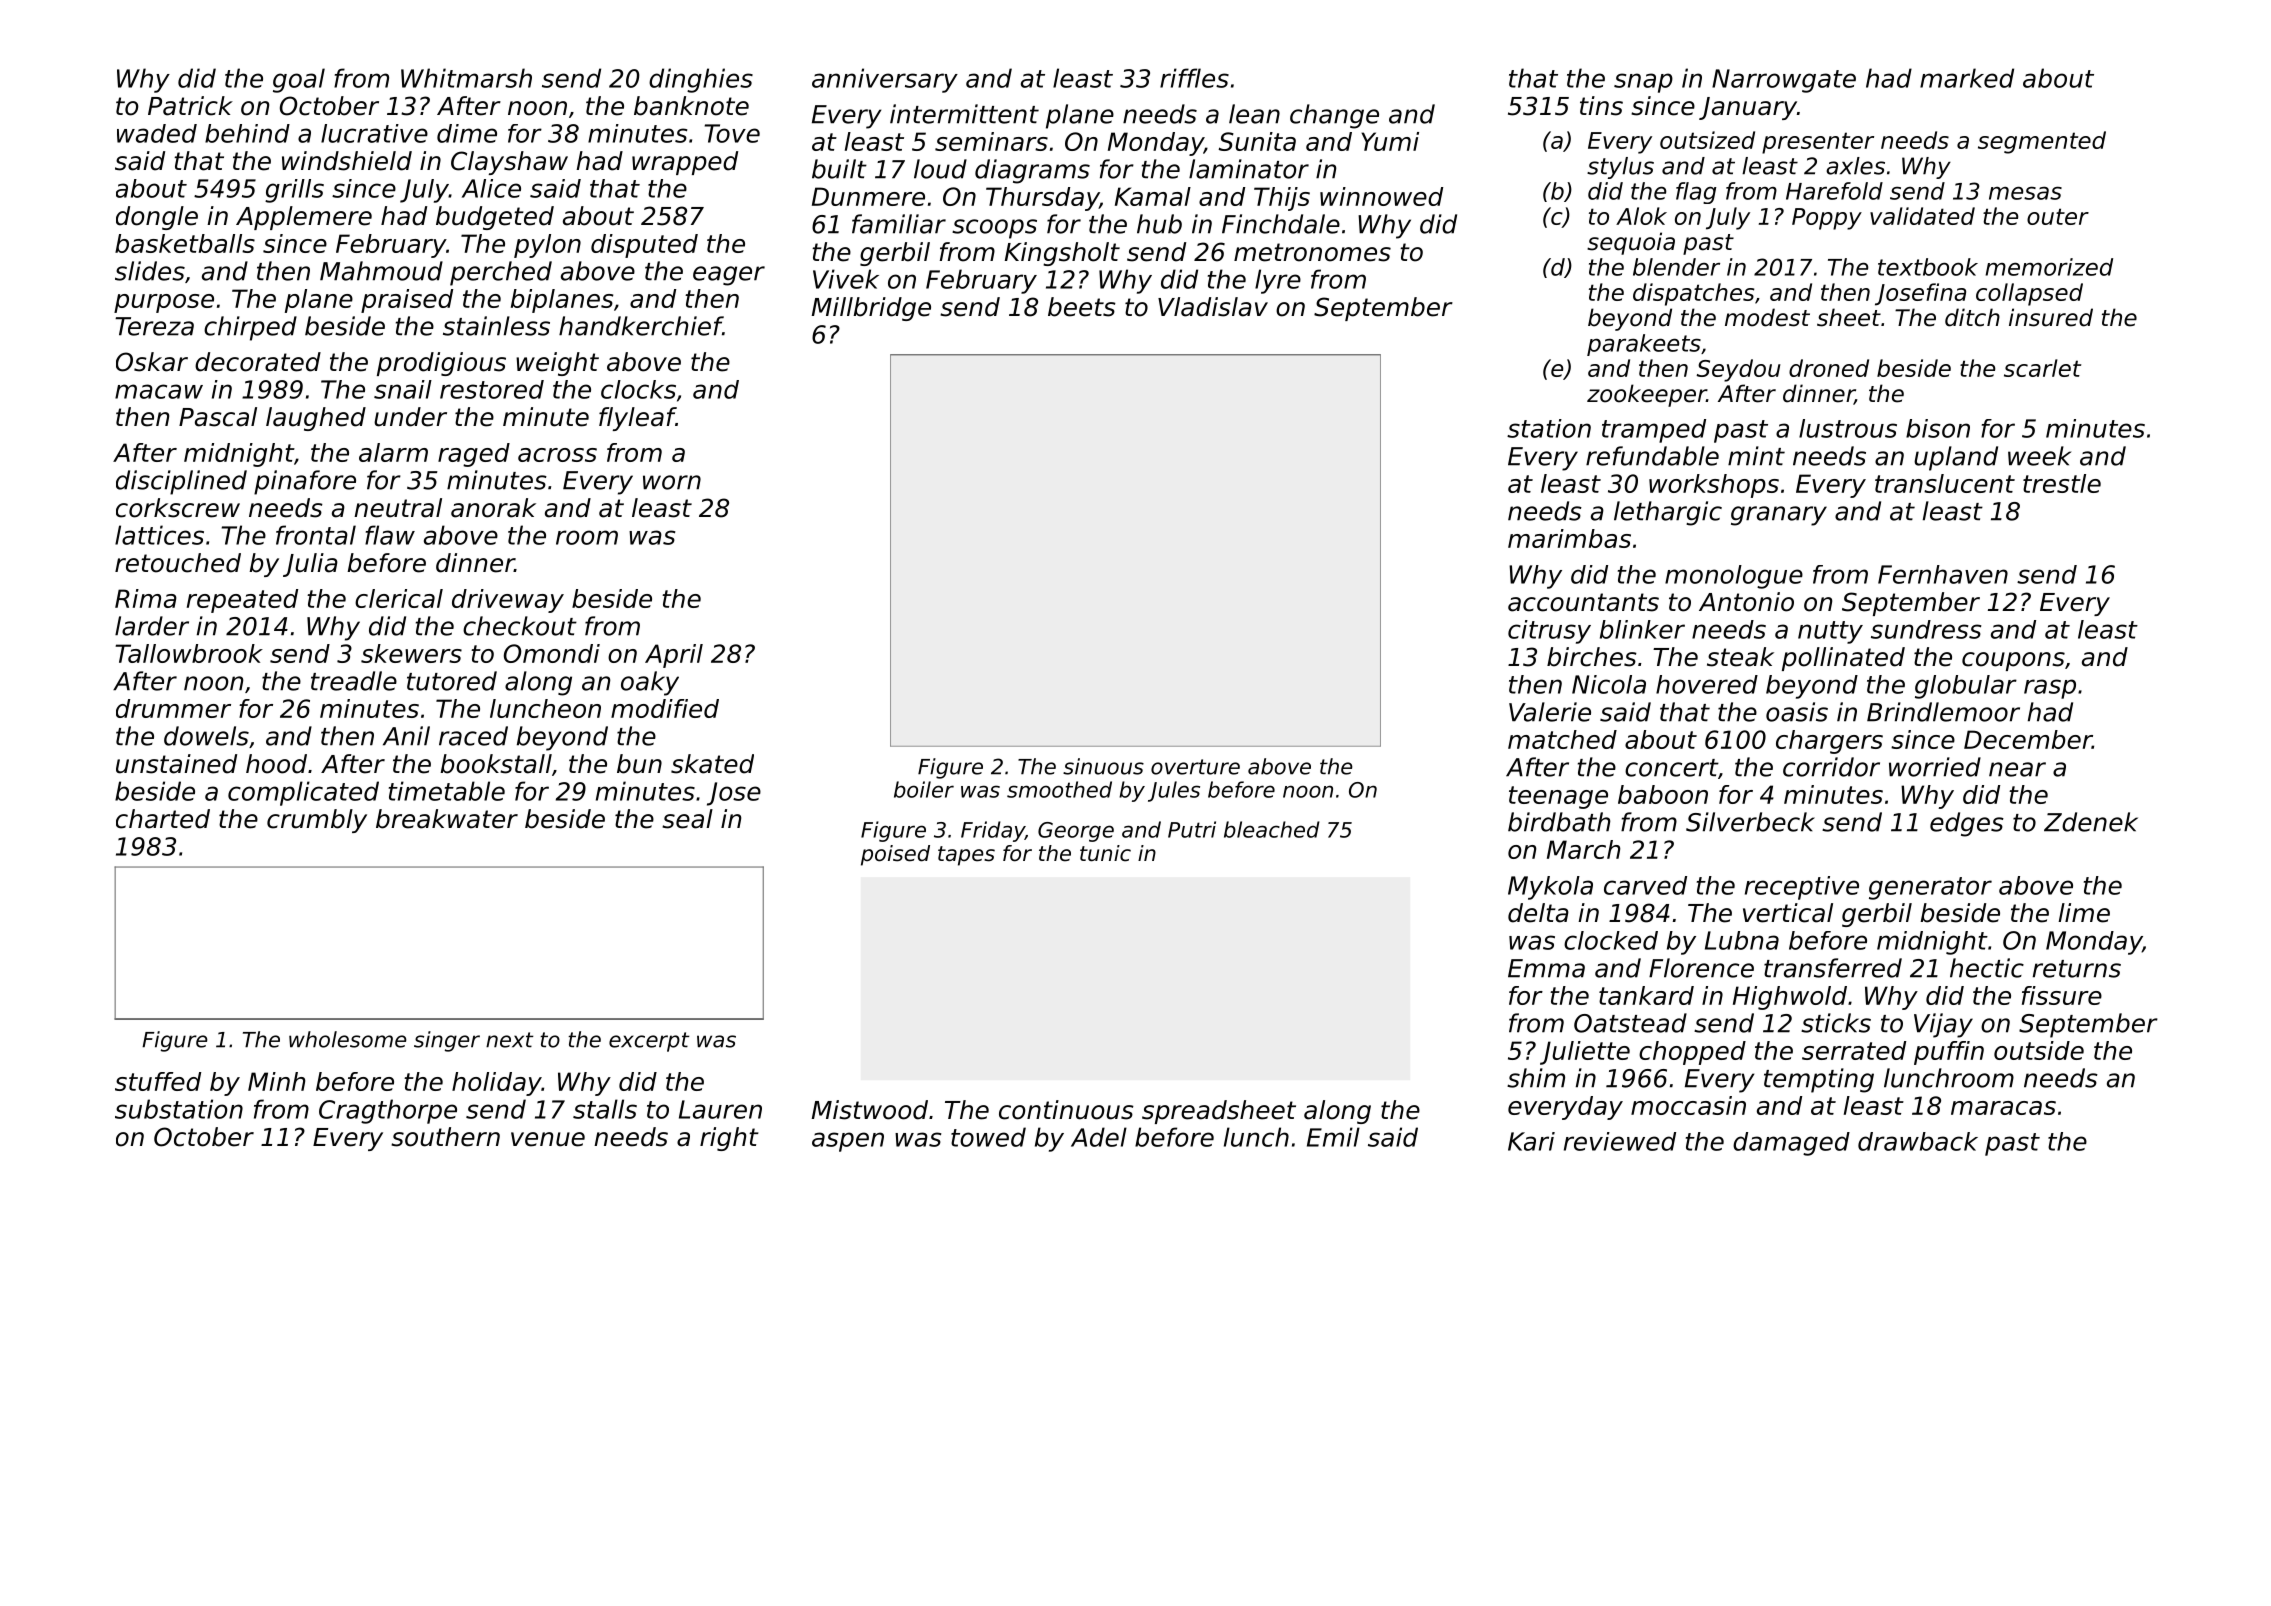  What do you see at coordinates (299, 80) in the screenshot?
I see `goal` at bounding box center [299, 80].
